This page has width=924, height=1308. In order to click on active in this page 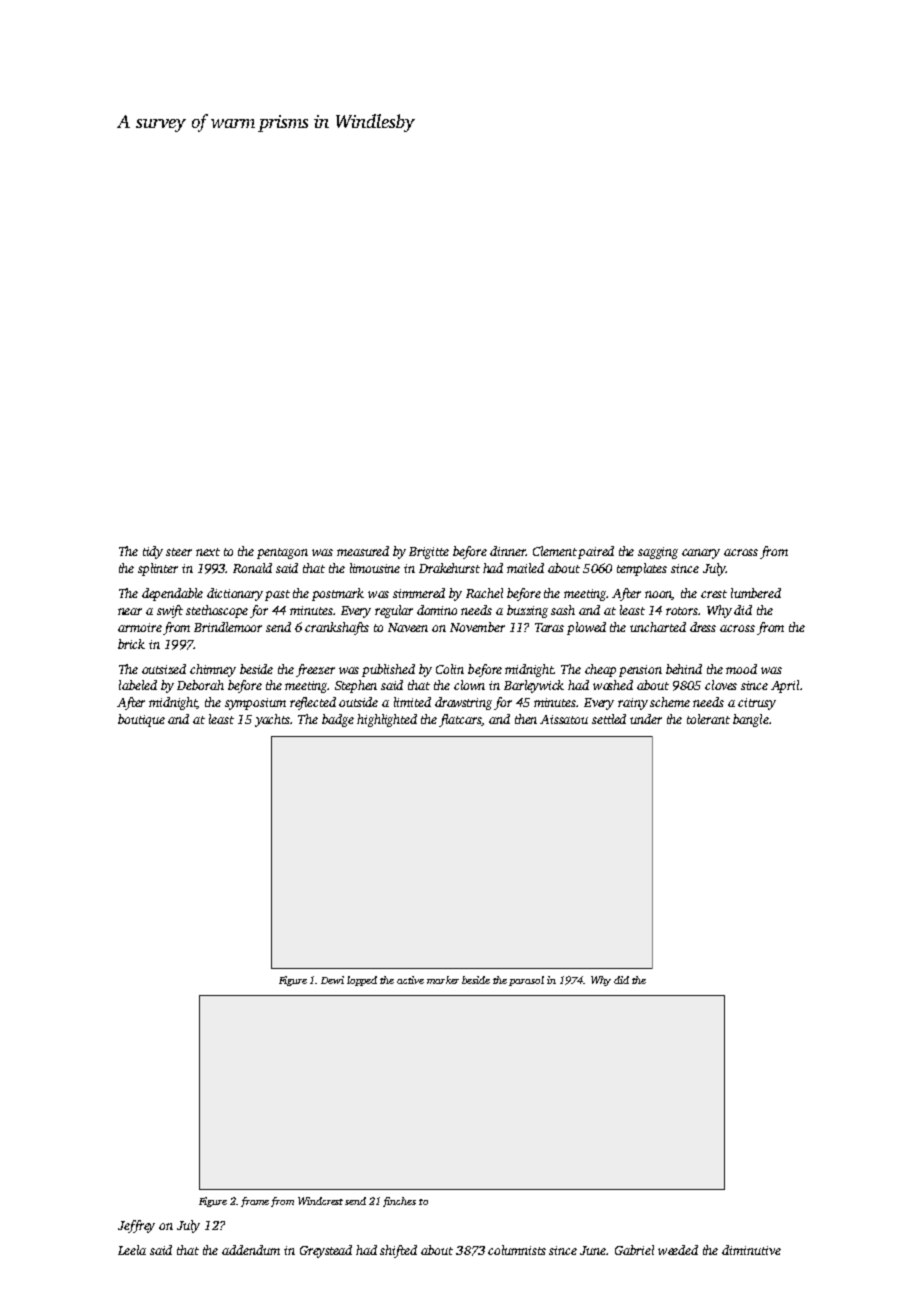, I will do `click(410, 980)`.
